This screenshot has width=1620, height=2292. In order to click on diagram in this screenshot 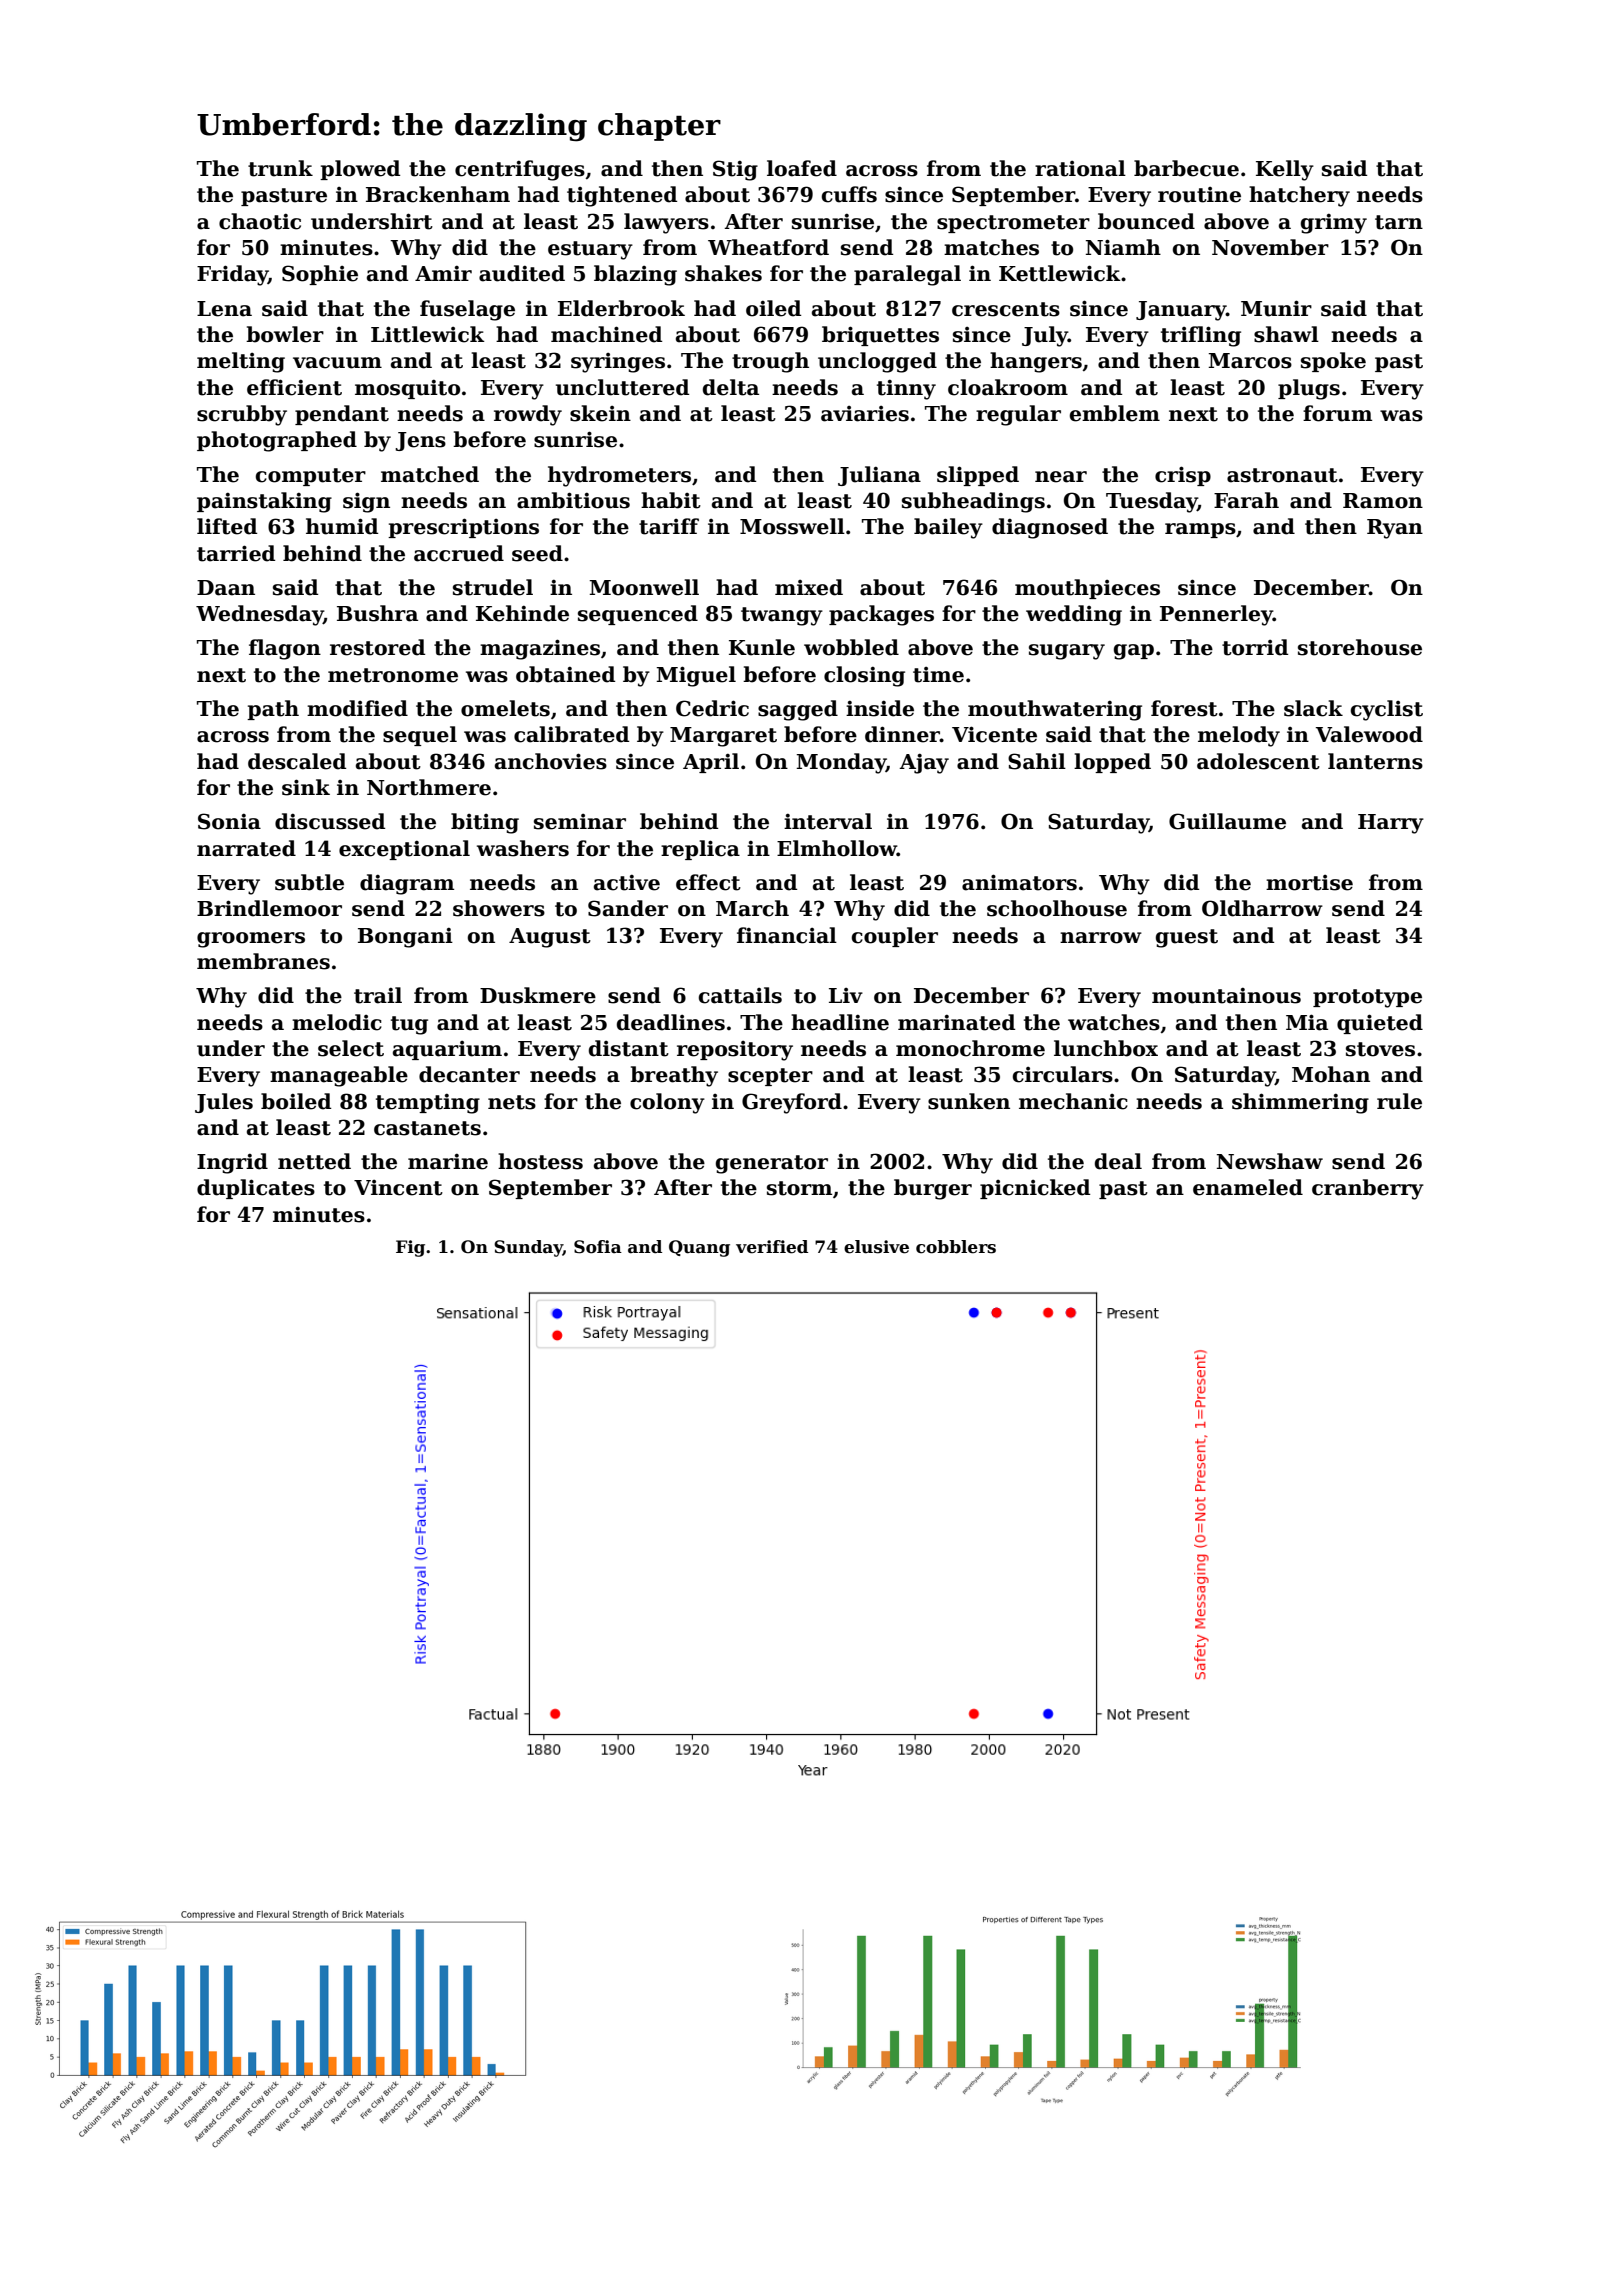, I will do `click(407, 884)`.
